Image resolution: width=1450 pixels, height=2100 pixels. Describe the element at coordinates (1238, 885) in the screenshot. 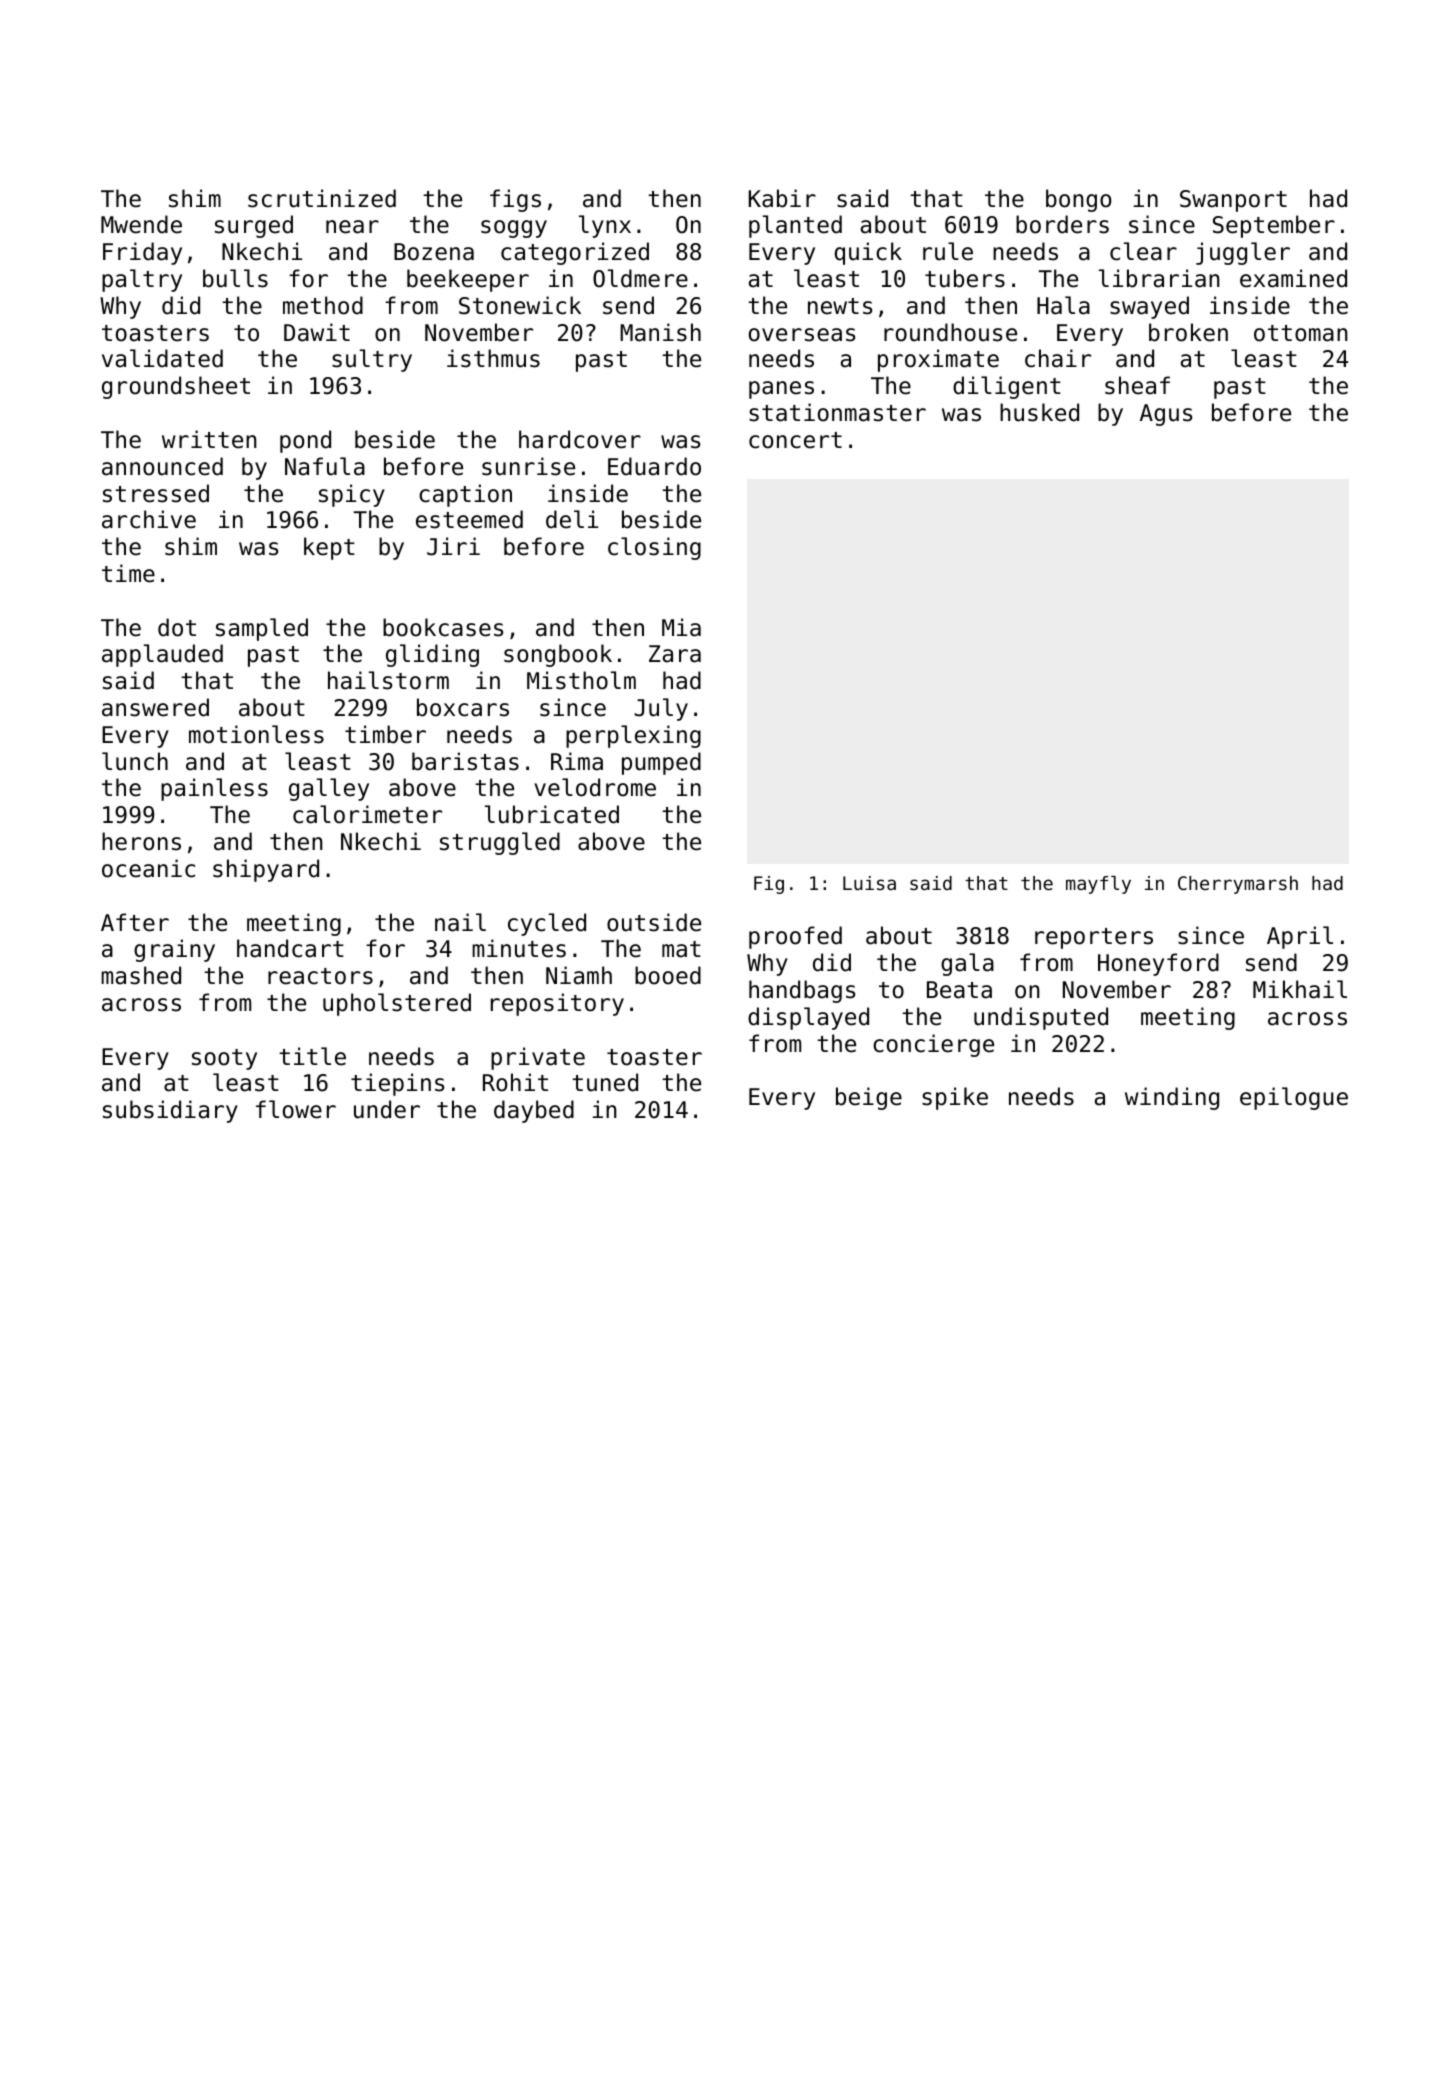

I see `Cherrymarsh` at that location.
